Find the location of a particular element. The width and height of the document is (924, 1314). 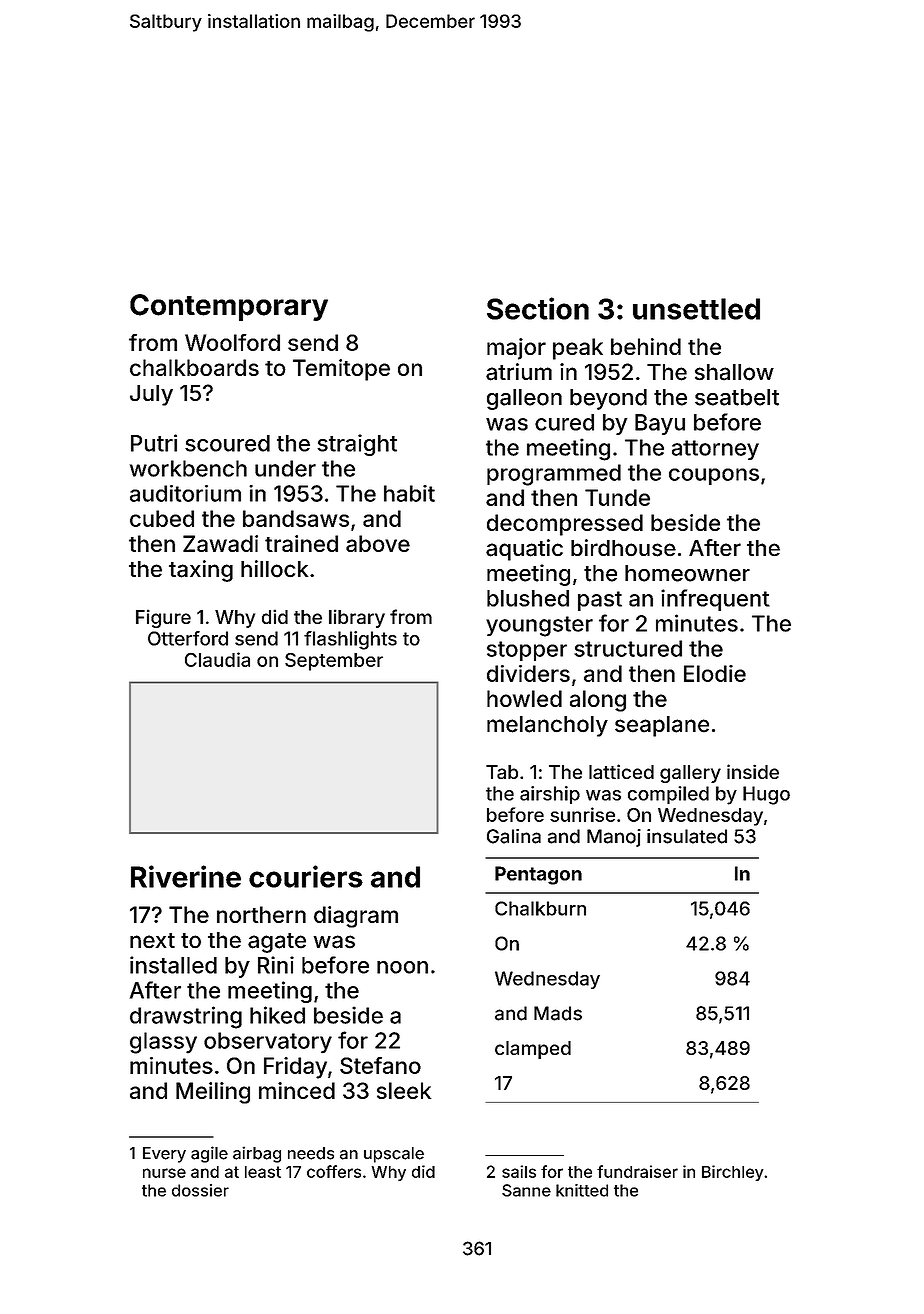

Contemporary is located at coordinates (229, 307).
